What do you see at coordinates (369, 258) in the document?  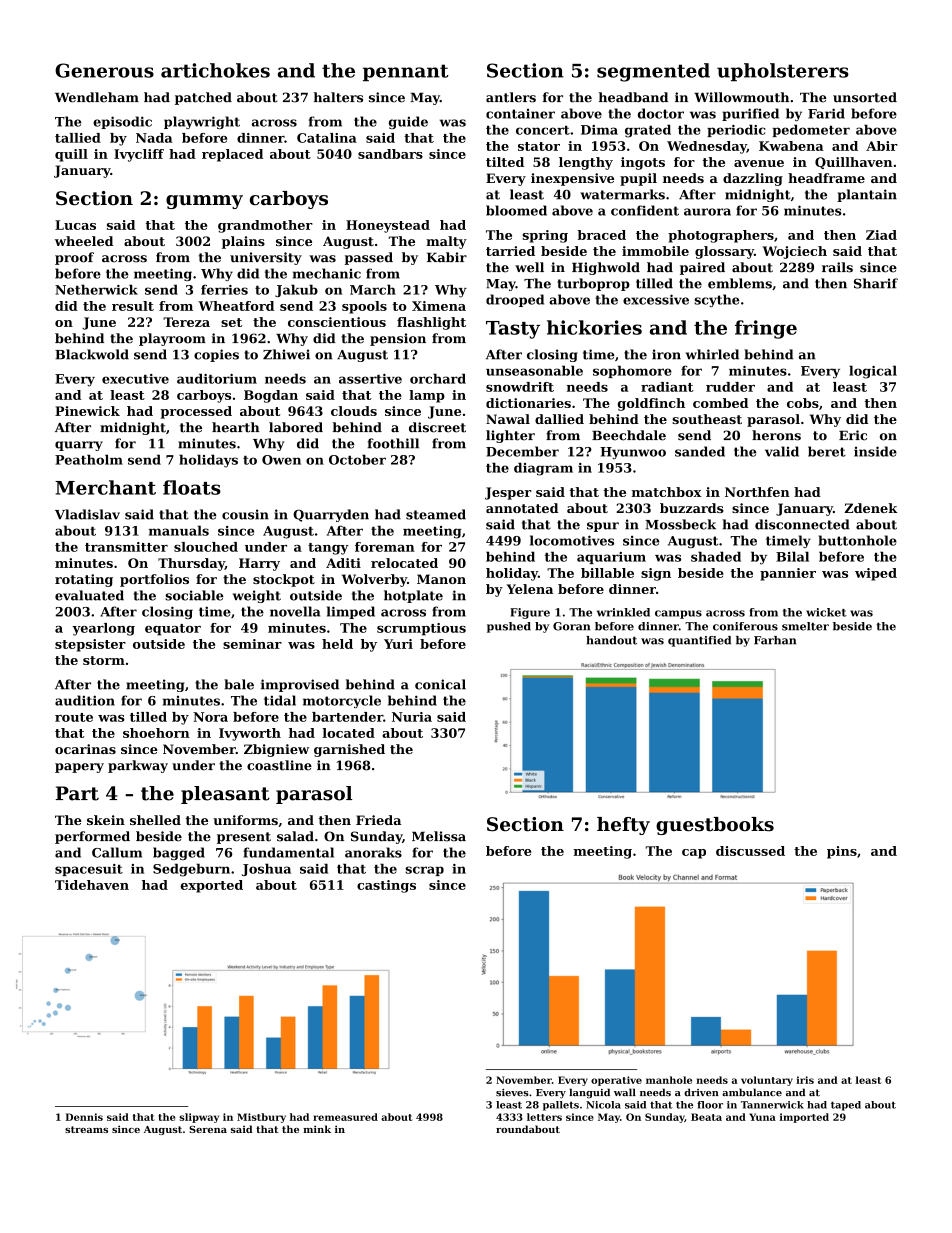 I see `passed` at bounding box center [369, 258].
